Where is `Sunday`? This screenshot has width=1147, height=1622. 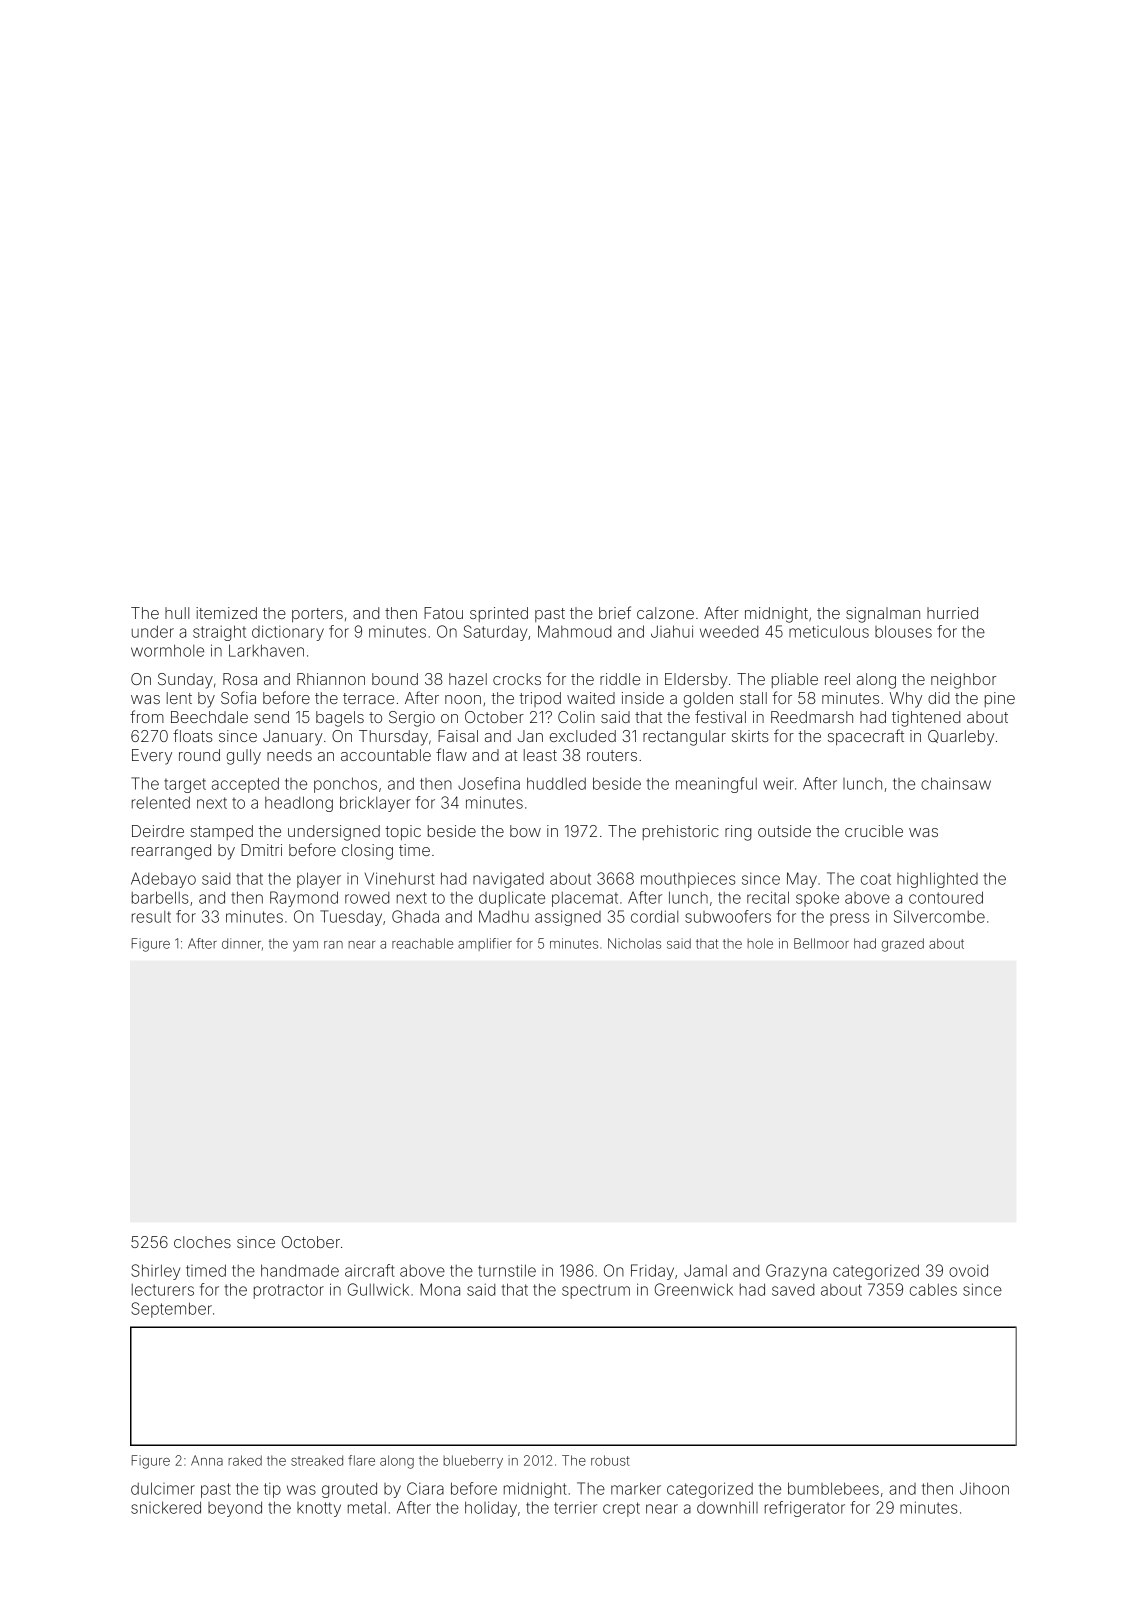 Sunday is located at coordinates (185, 681).
